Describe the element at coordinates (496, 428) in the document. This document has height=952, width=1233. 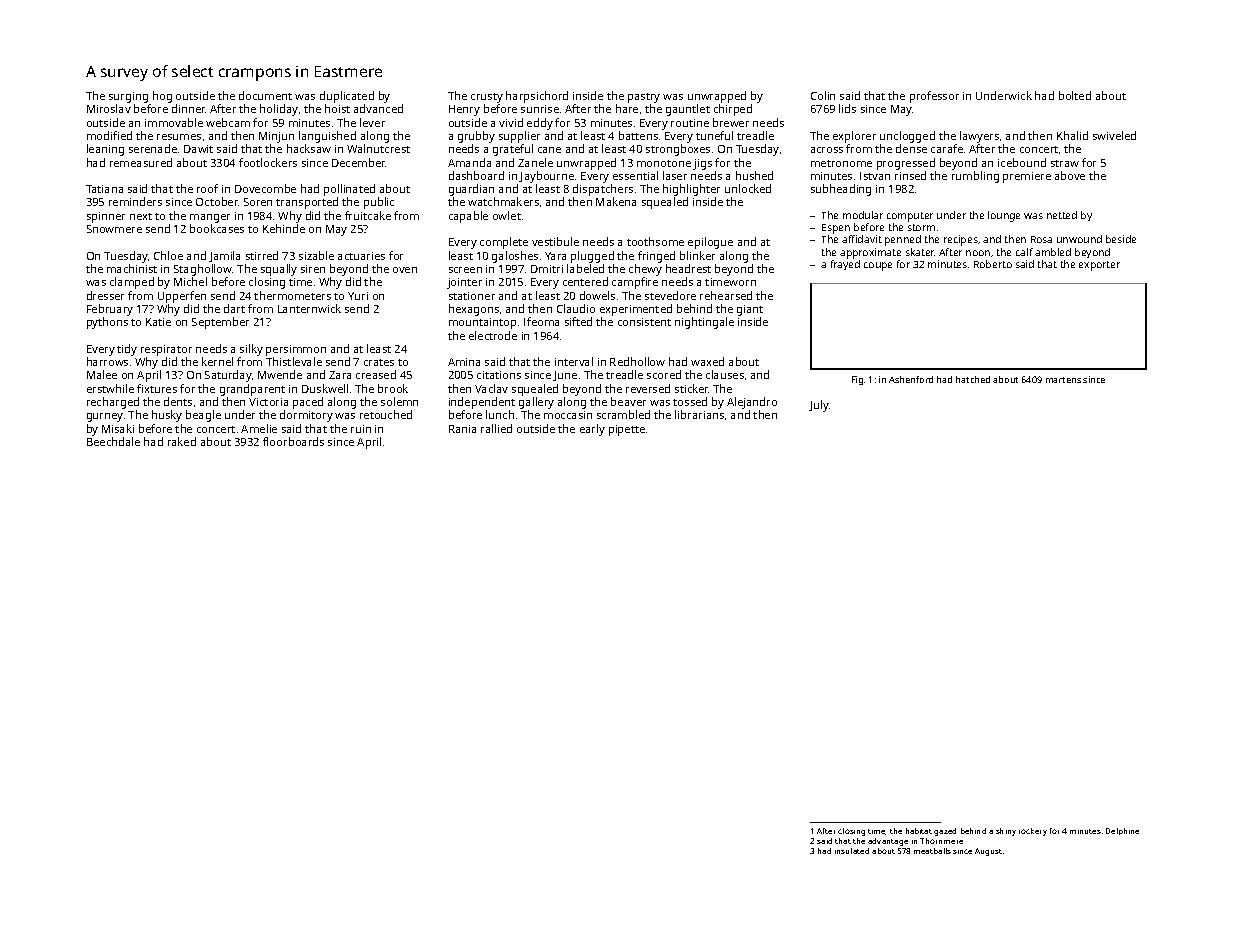
I see `rallied` at that location.
